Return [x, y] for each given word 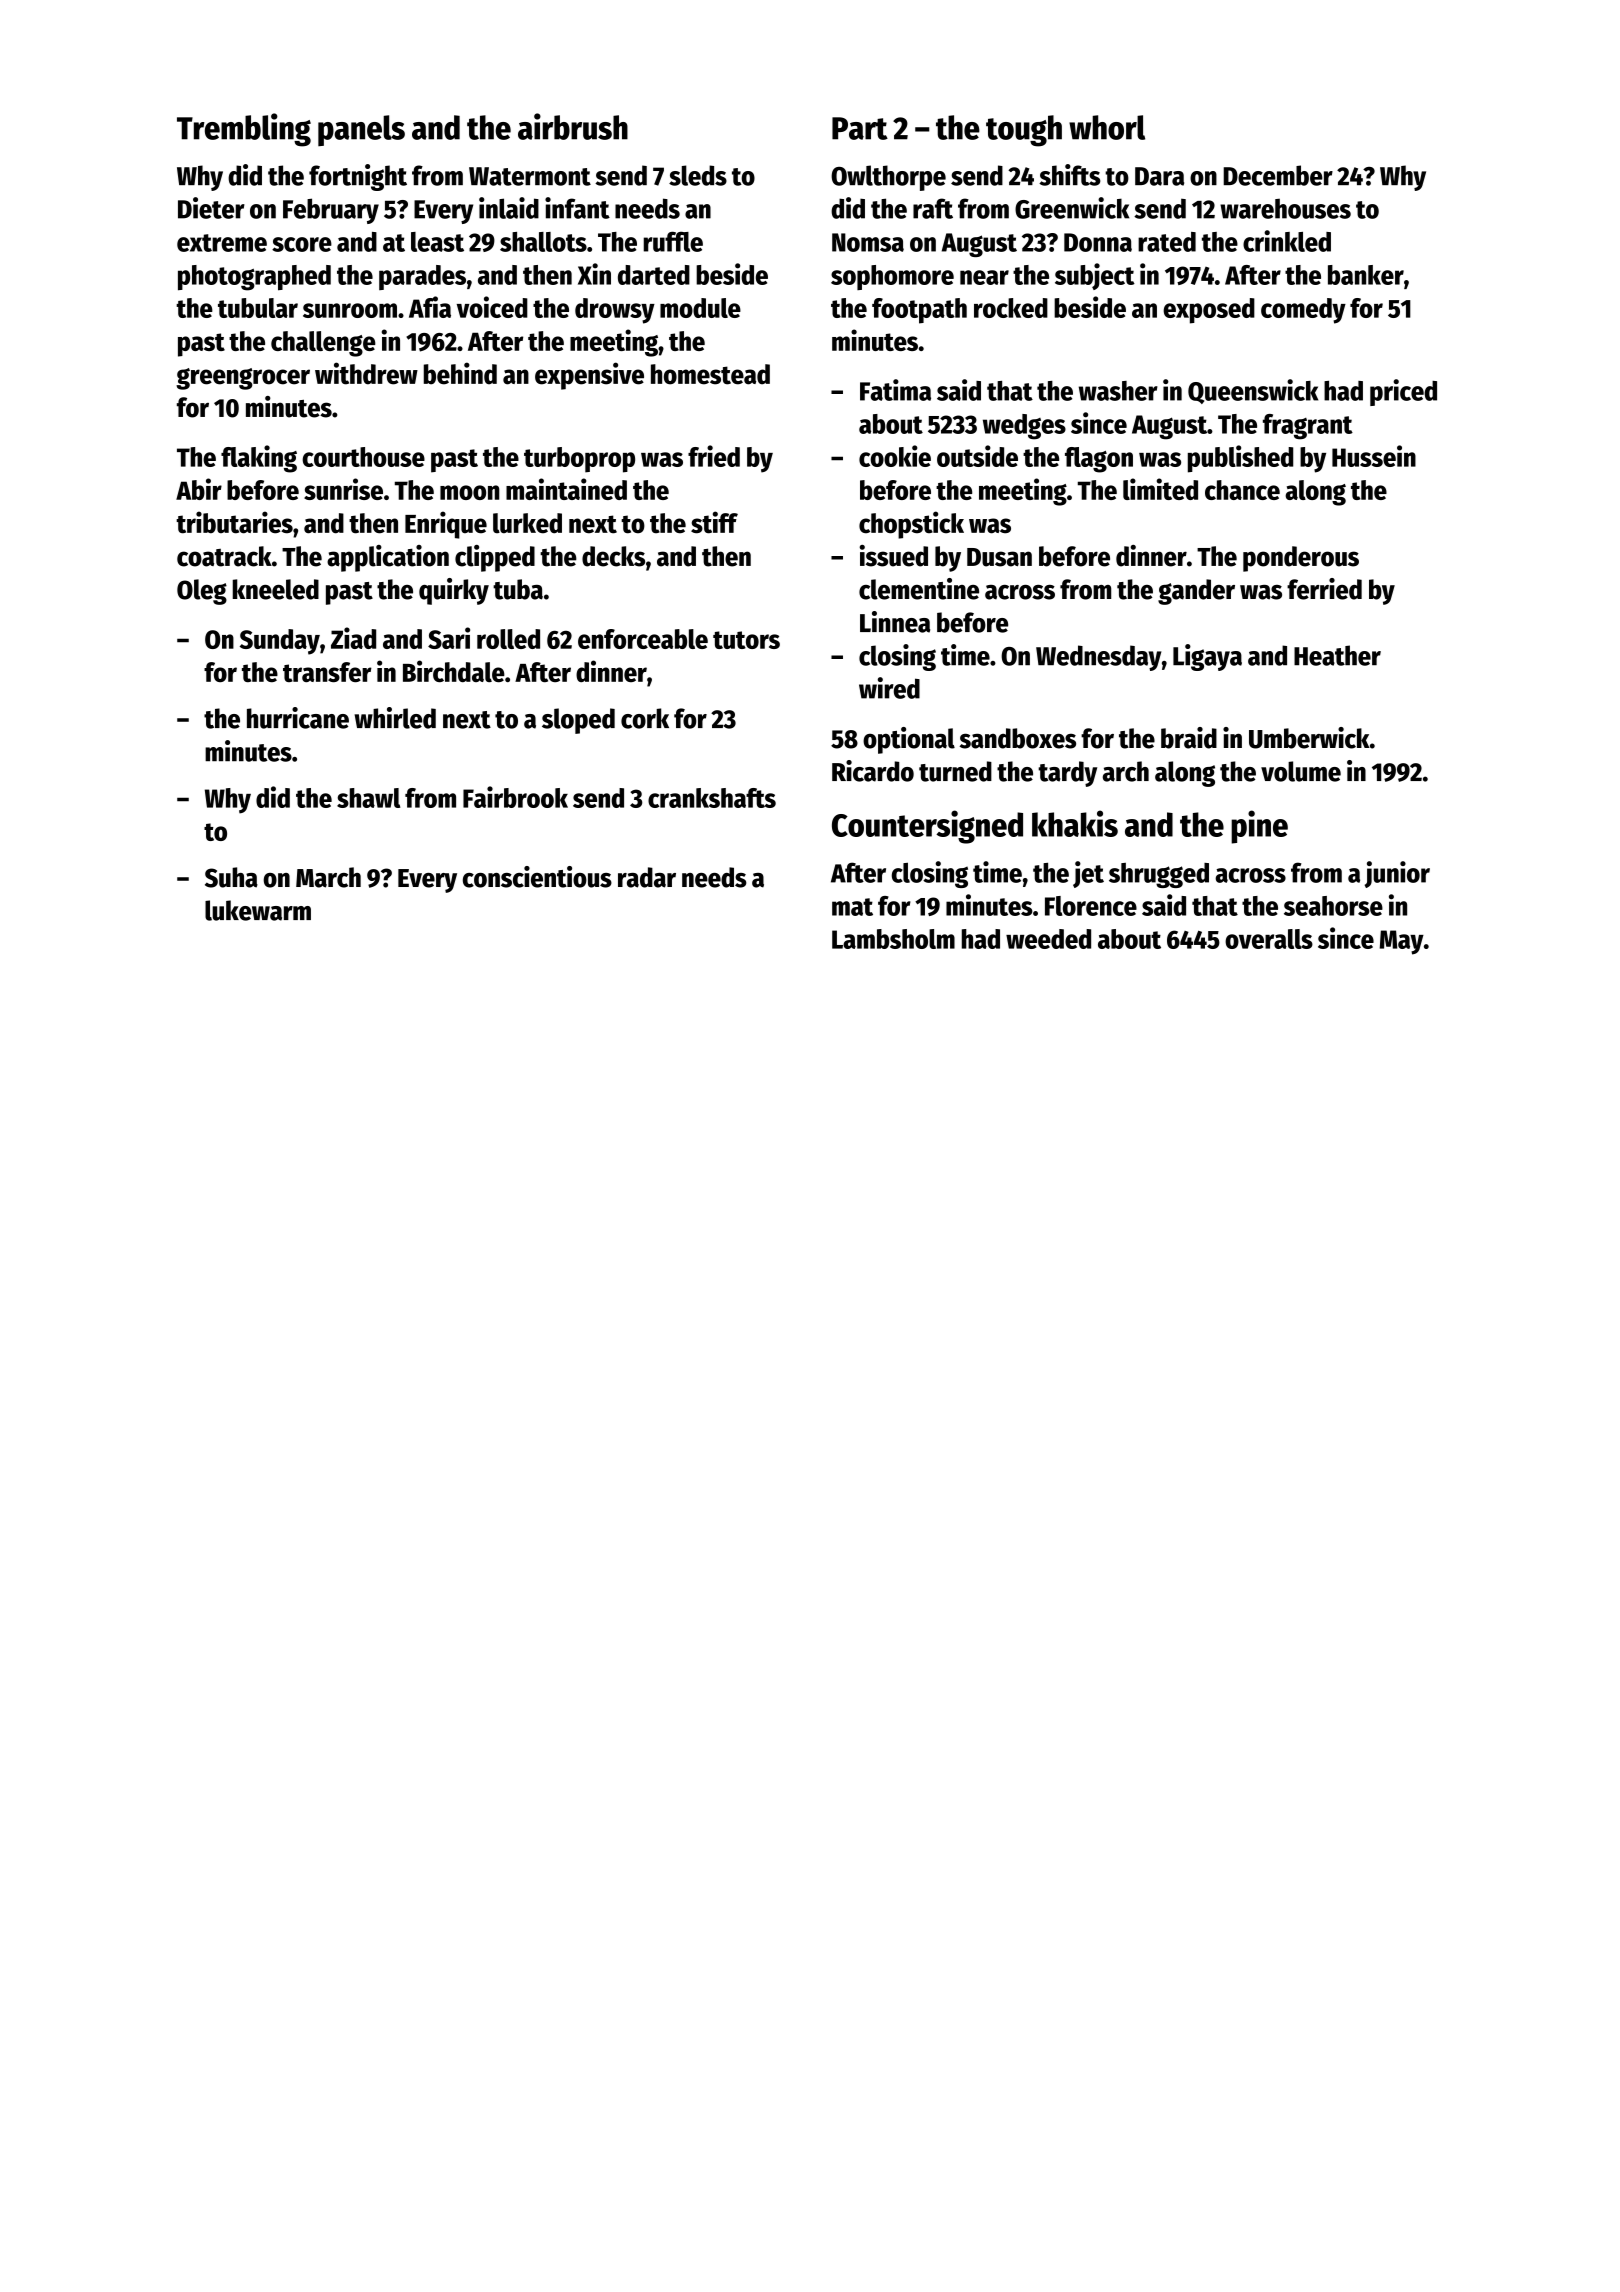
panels [361, 130]
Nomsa [868, 242]
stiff [714, 522]
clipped [495, 558]
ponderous [1301, 559]
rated [1167, 242]
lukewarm [258, 910]
